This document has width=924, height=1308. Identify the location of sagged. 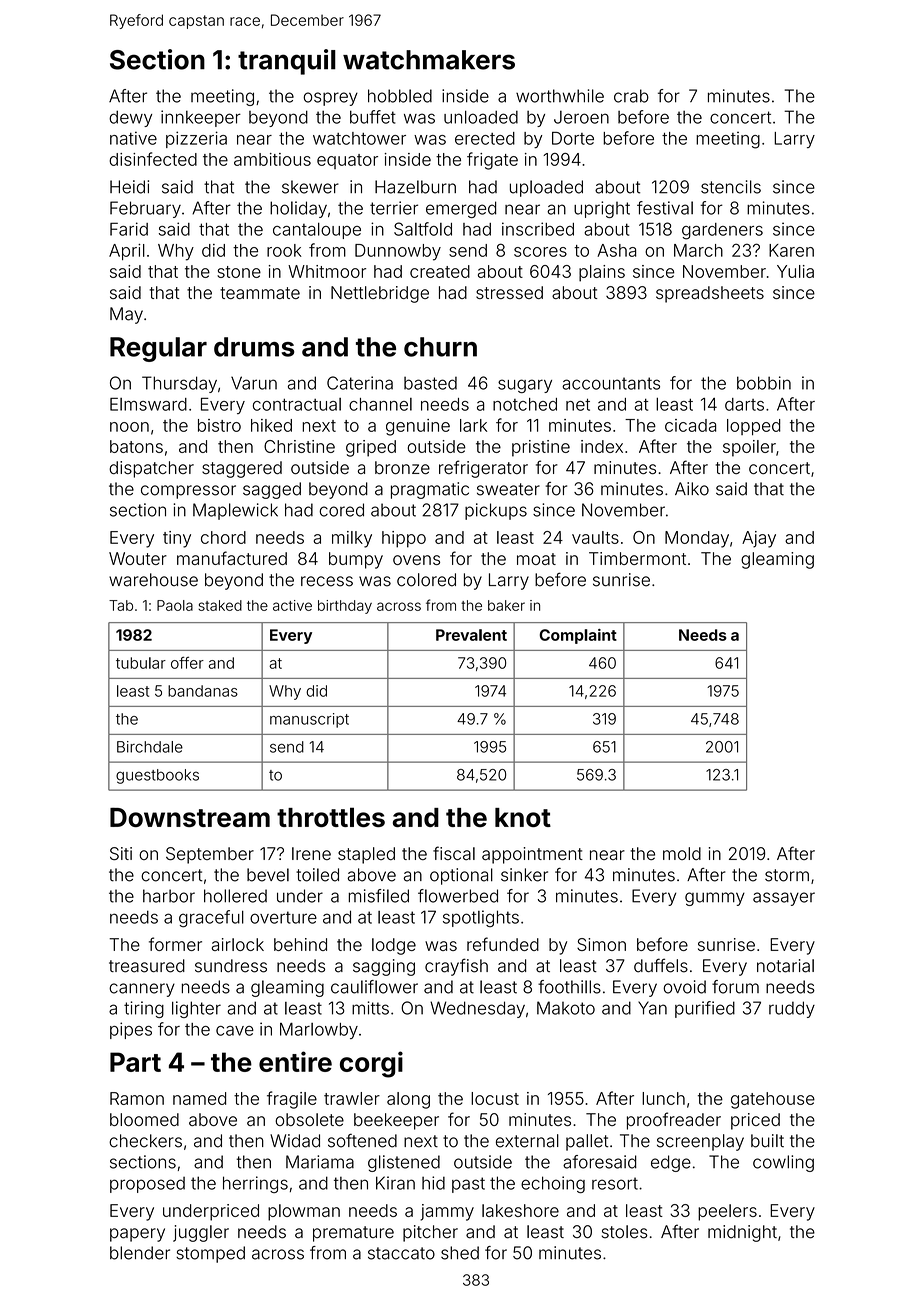
(272, 490).
